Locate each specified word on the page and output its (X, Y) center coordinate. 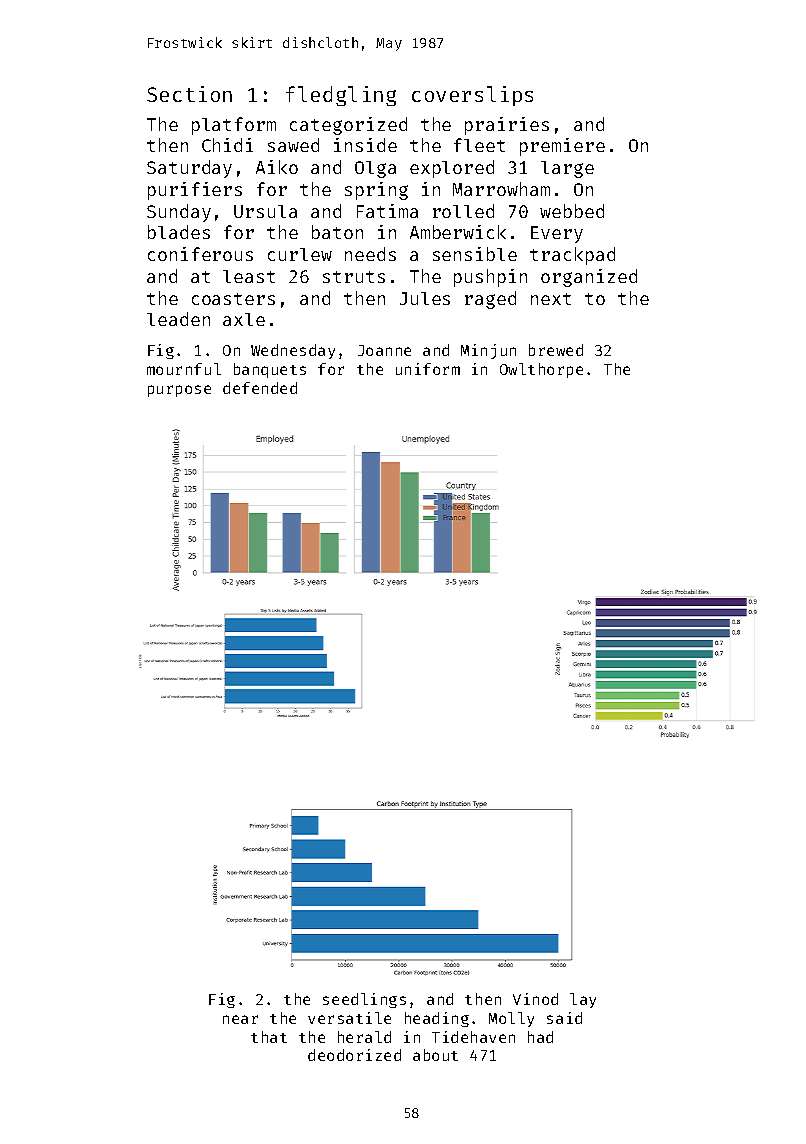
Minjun (488, 351)
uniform (428, 369)
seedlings (364, 1000)
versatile (349, 1018)
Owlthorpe (541, 370)
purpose (179, 391)
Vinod (535, 999)
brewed (556, 350)
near (240, 1019)
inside (365, 145)
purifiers (195, 191)
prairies (507, 126)
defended (260, 388)
